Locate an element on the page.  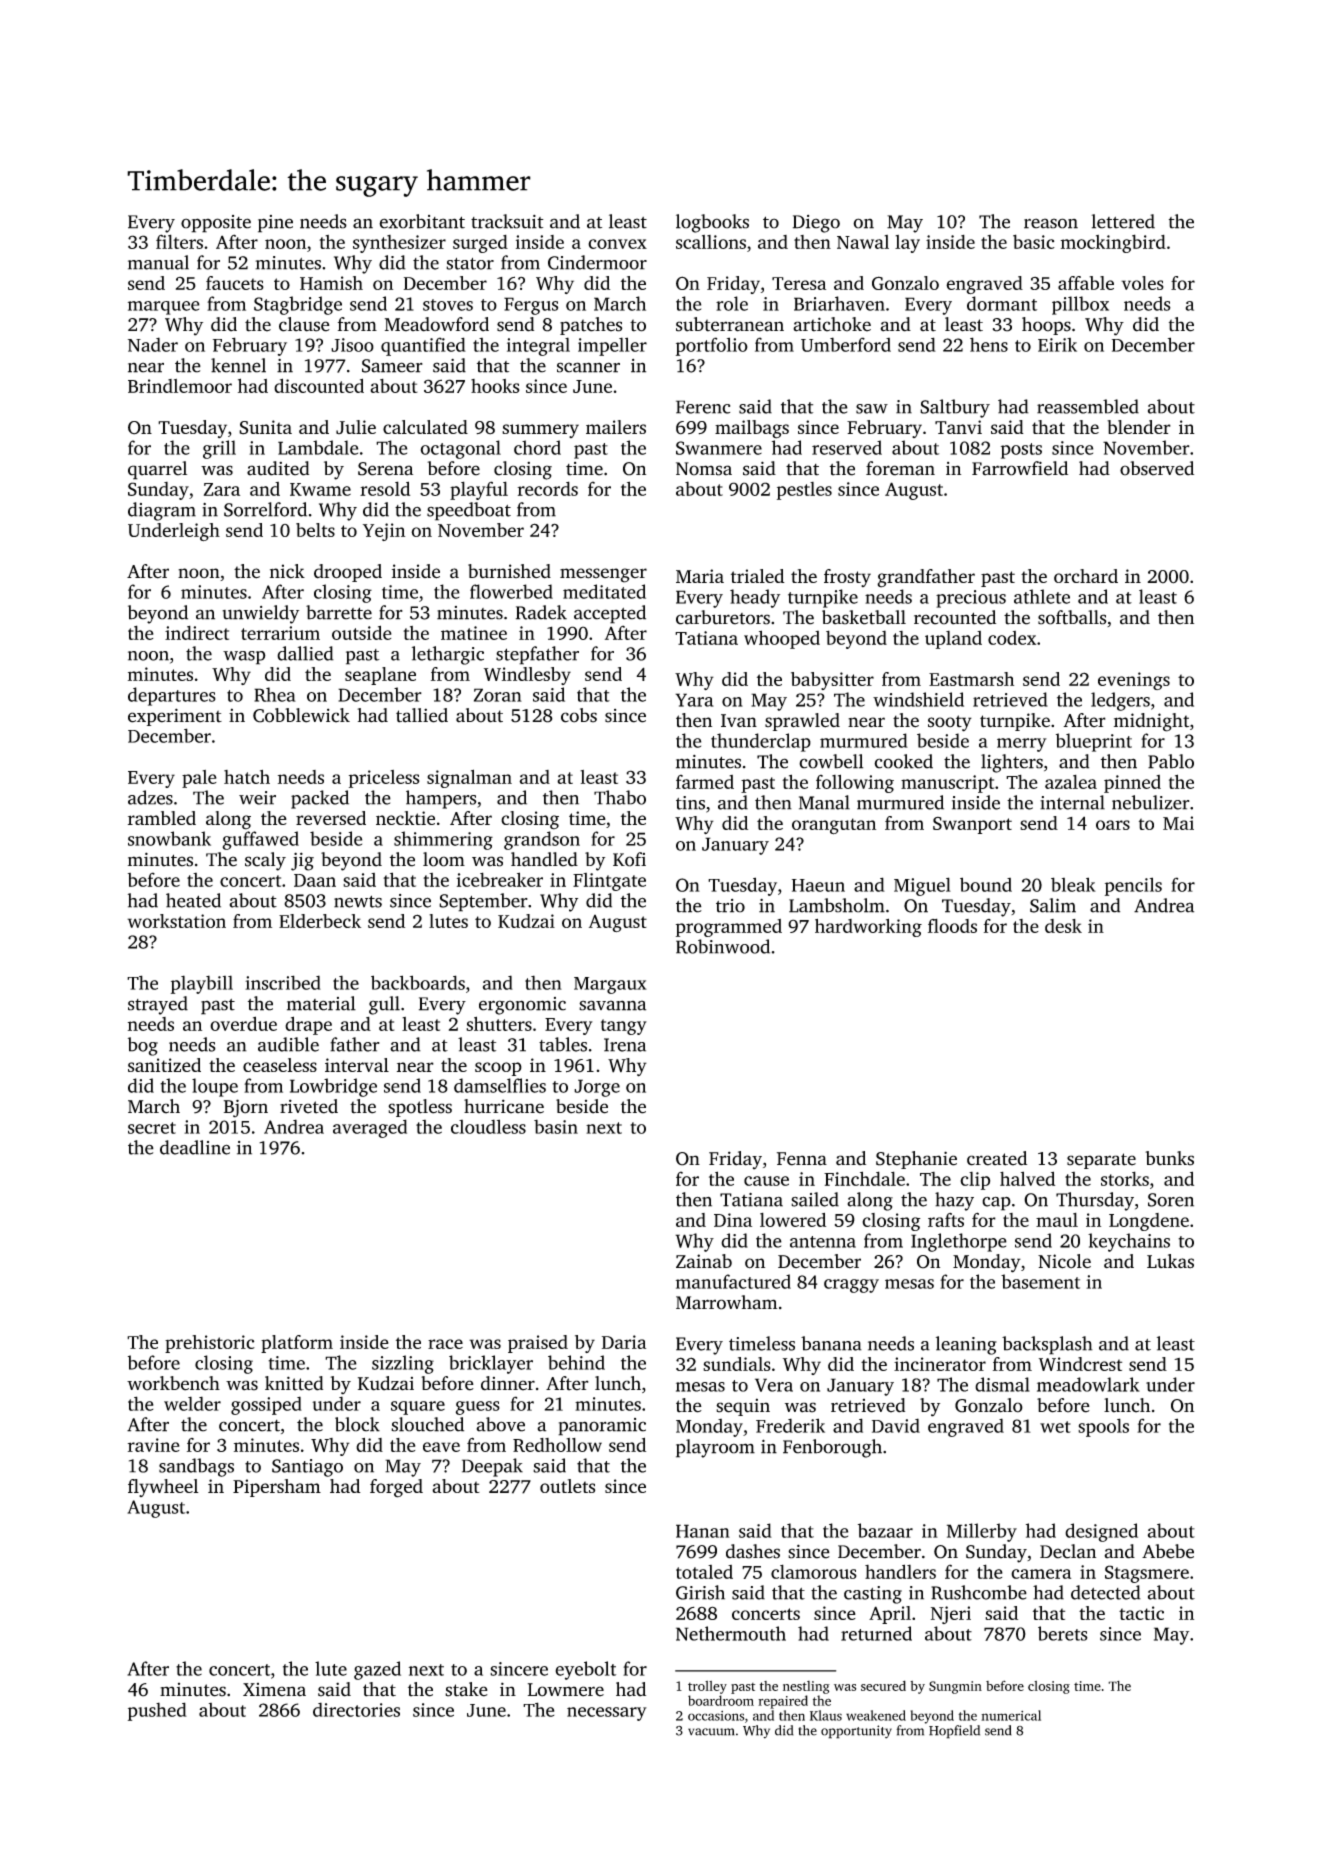
opportunity is located at coordinates (856, 1732).
